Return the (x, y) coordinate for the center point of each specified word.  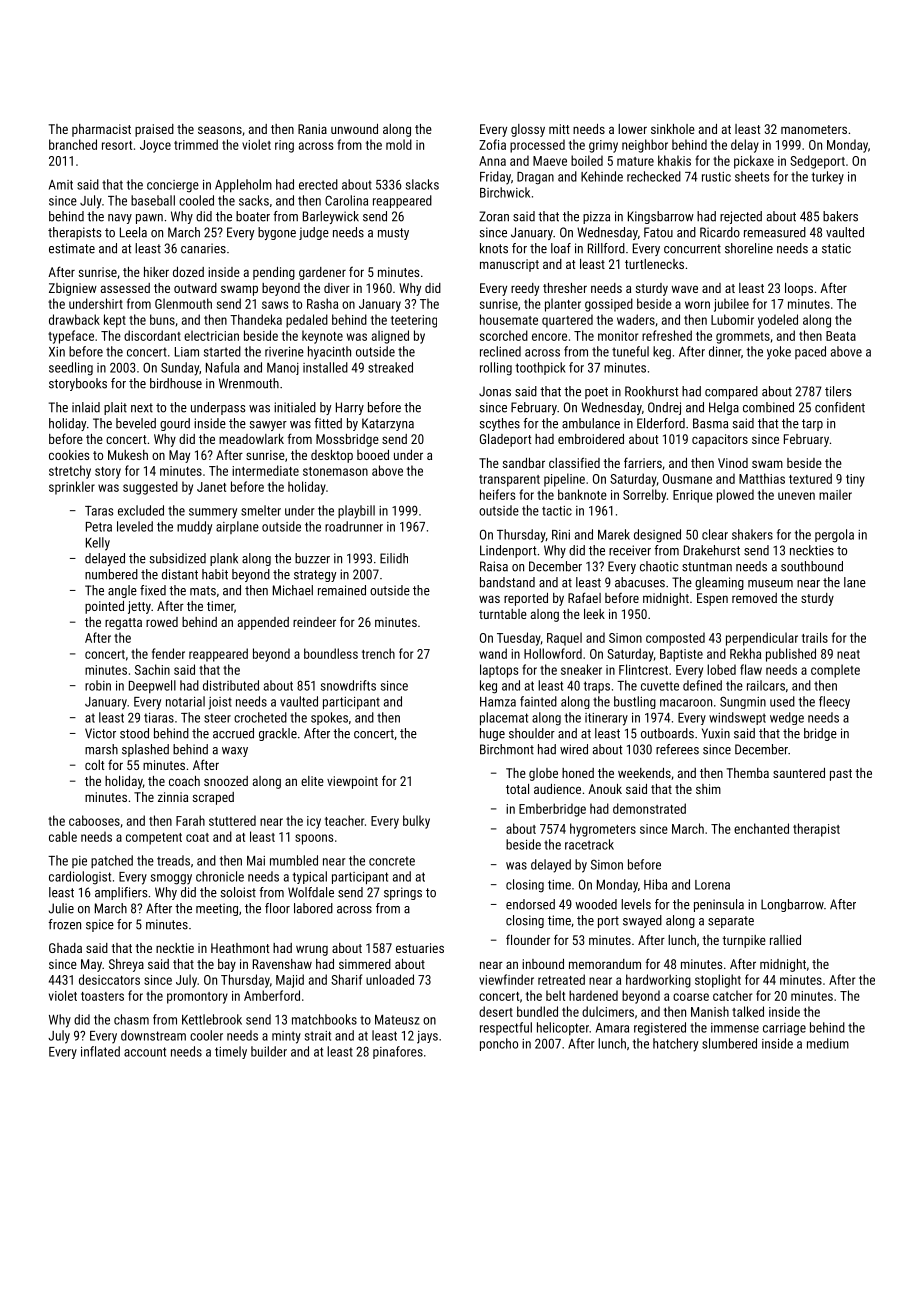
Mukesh (128, 455)
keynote (322, 337)
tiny (855, 480)
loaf (561, 248)
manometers (814, 129)
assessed (125, 288)
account (145, 1052)
